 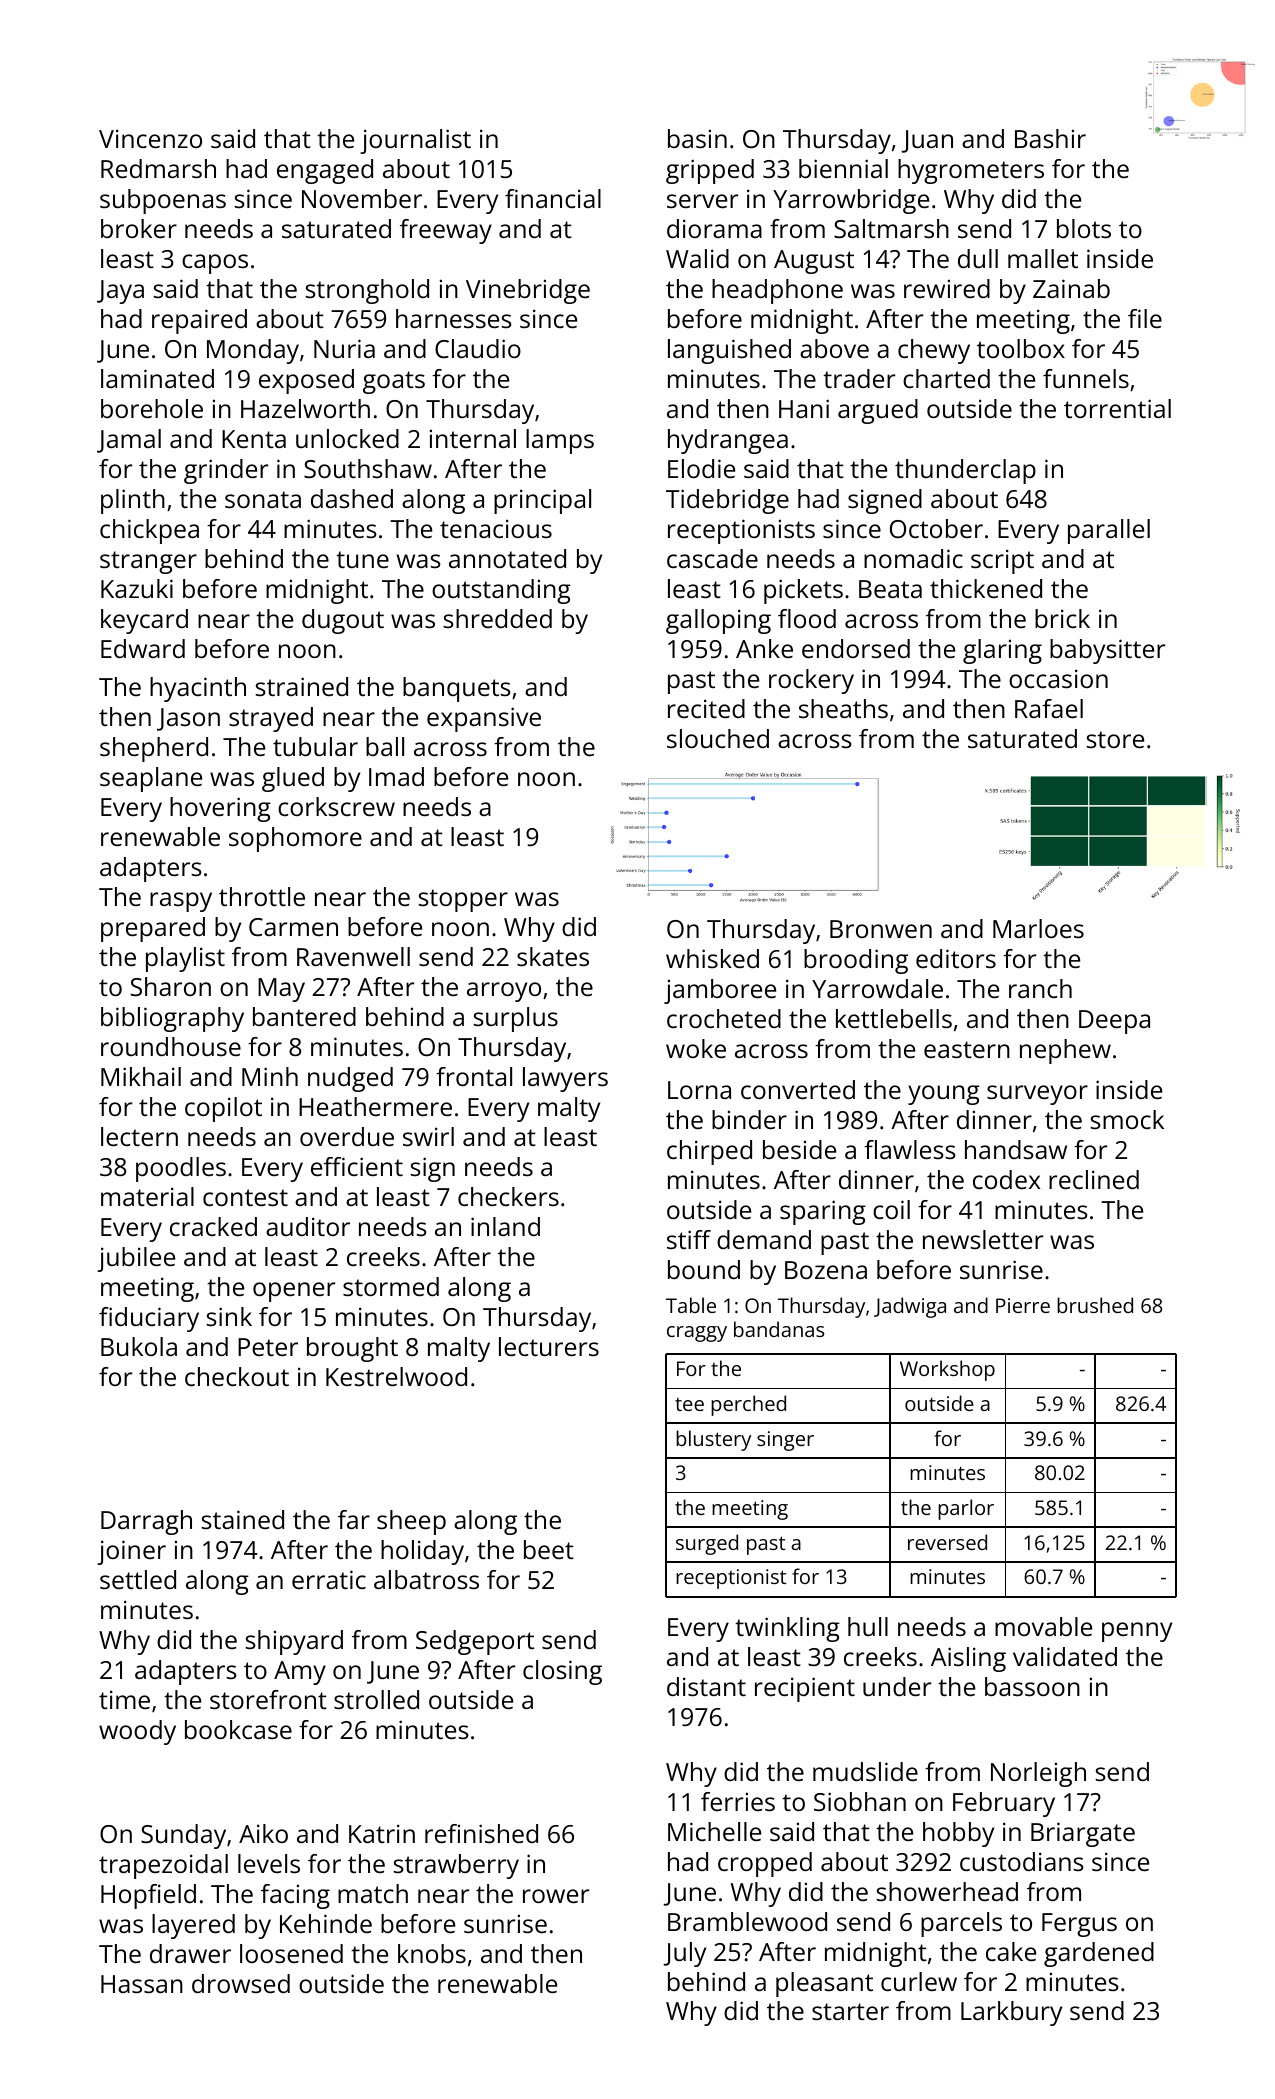 What do you see at coordinates (463, 900) in the document?
I see `stopper` at bounding box center [463, 900].
